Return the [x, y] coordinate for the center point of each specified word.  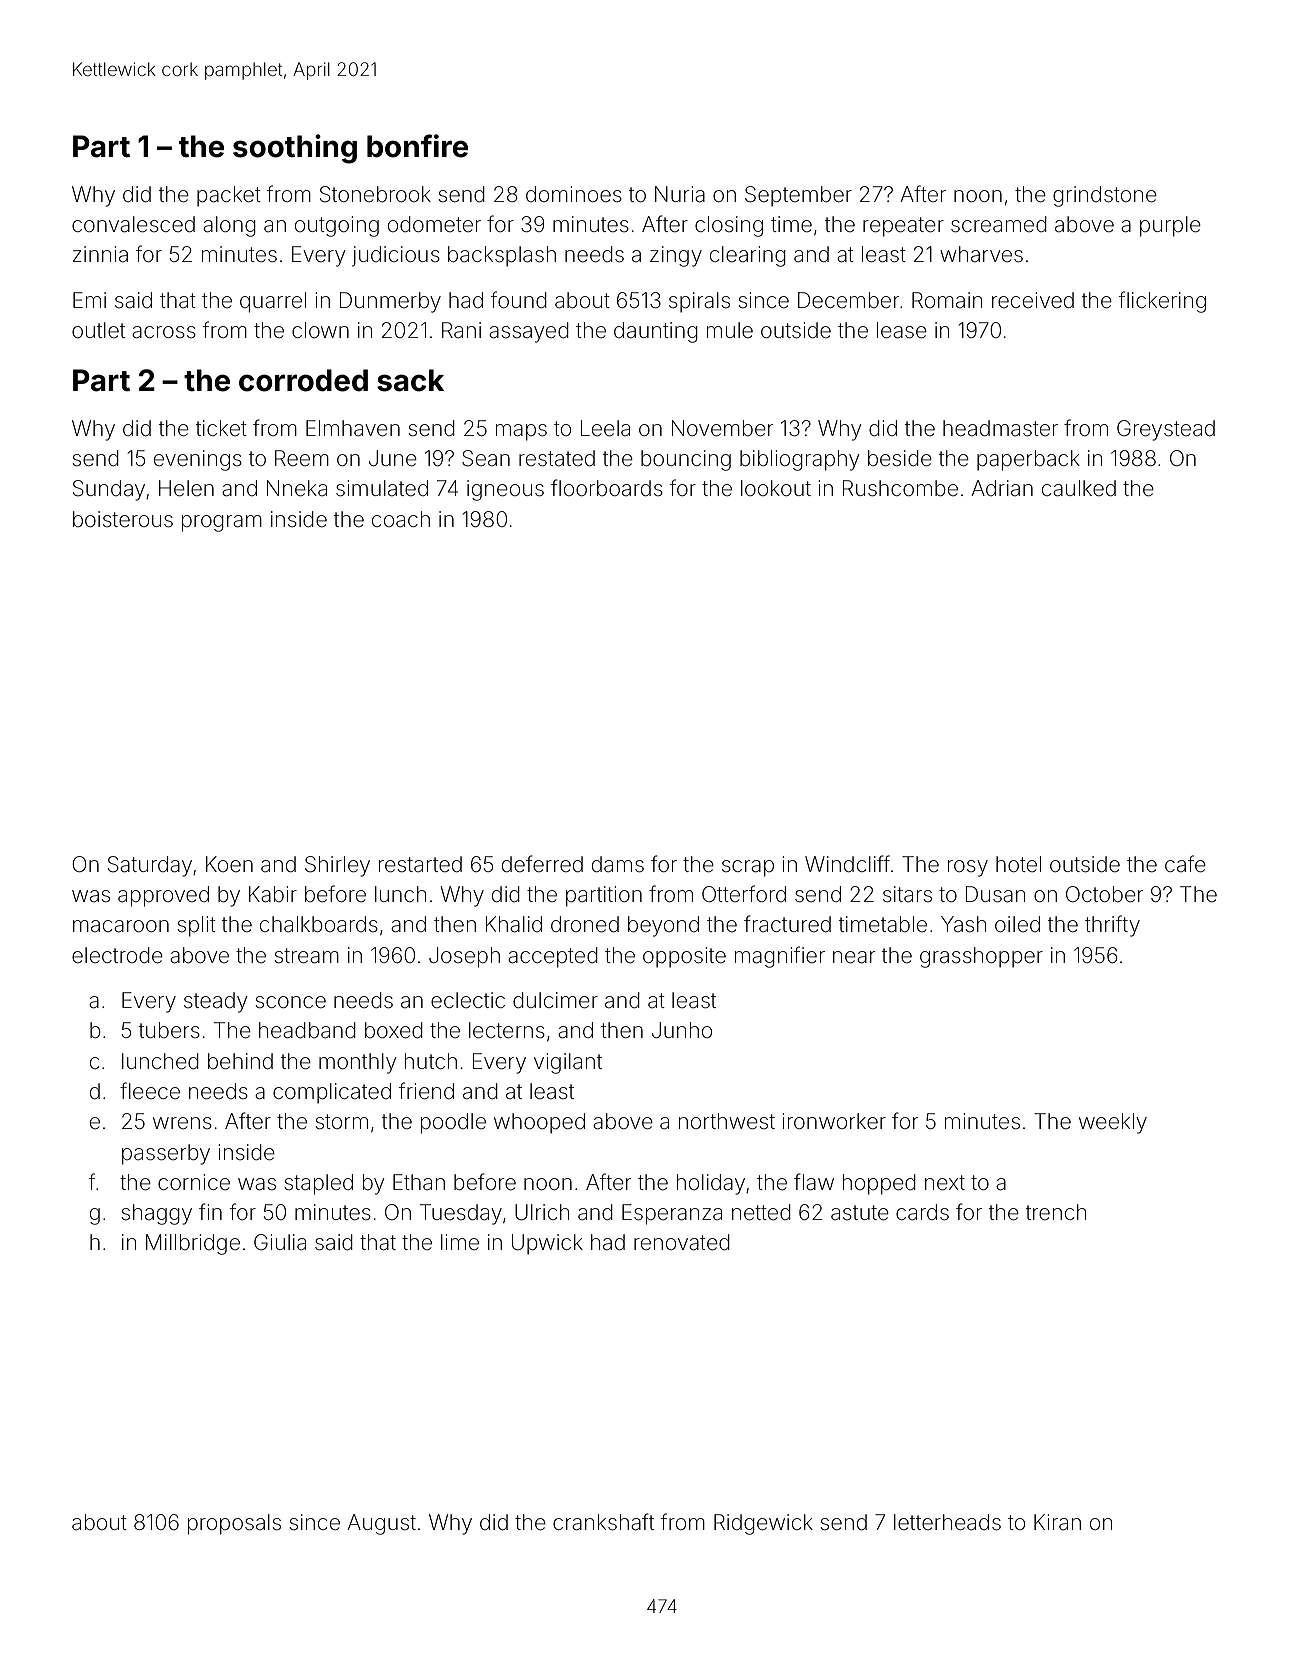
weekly [1113, 1123]
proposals [234, 1524]
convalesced [133, 224]
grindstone [1105, 196]
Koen [229, 864]
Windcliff [847, 863]
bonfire [417, 146]
